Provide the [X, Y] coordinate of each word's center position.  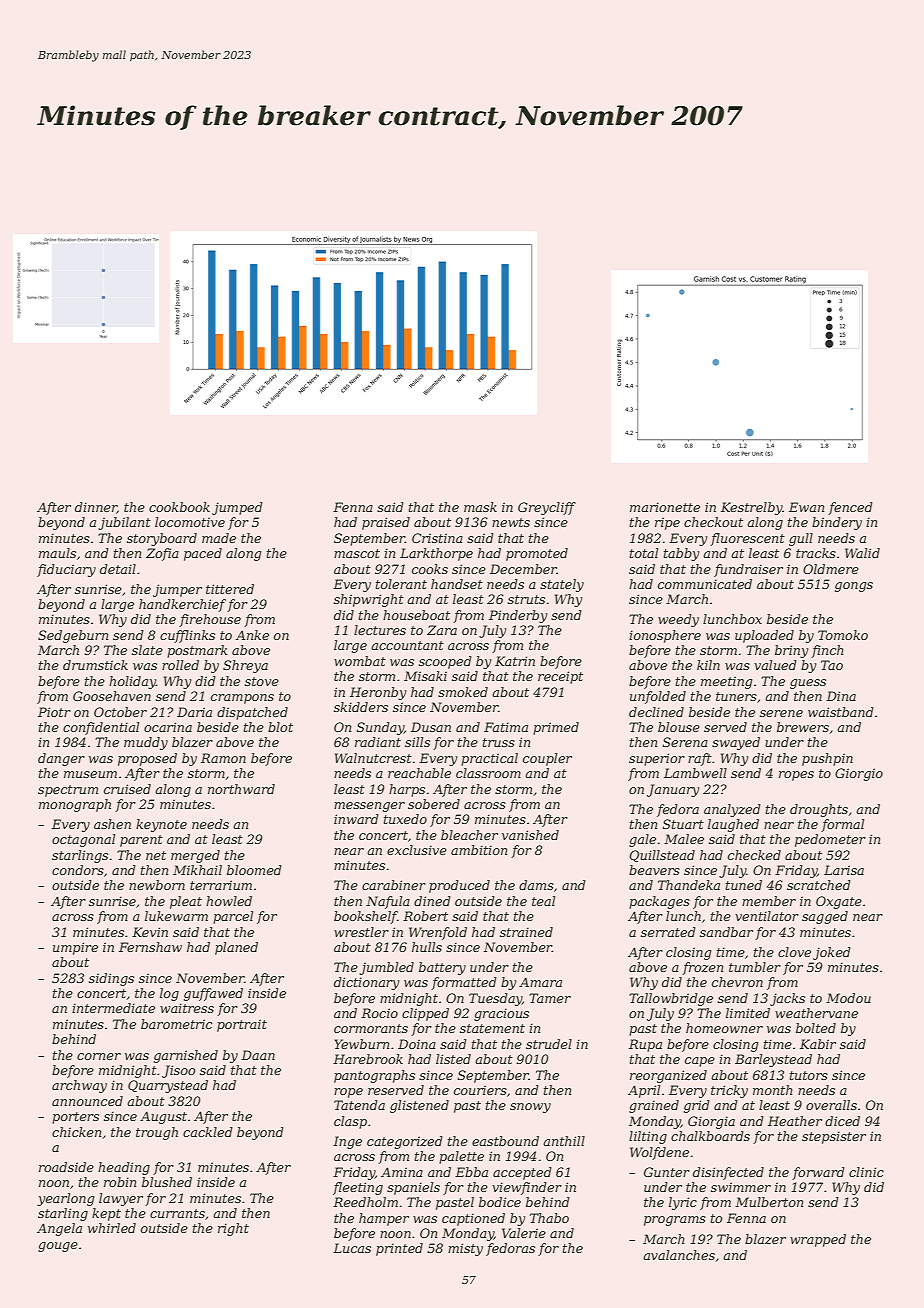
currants [177, 1213]
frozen [702, 968]
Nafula [388, 902]
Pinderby [518, 616]
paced [203, 554]
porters [75, 1118]
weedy [678, 620]
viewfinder [527, 1188]
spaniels [413, 1188]
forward [818, 1173]
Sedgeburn [73, 636]
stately [562, 585]
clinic [866, 1172]
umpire [75, 948]
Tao [832, 665]
